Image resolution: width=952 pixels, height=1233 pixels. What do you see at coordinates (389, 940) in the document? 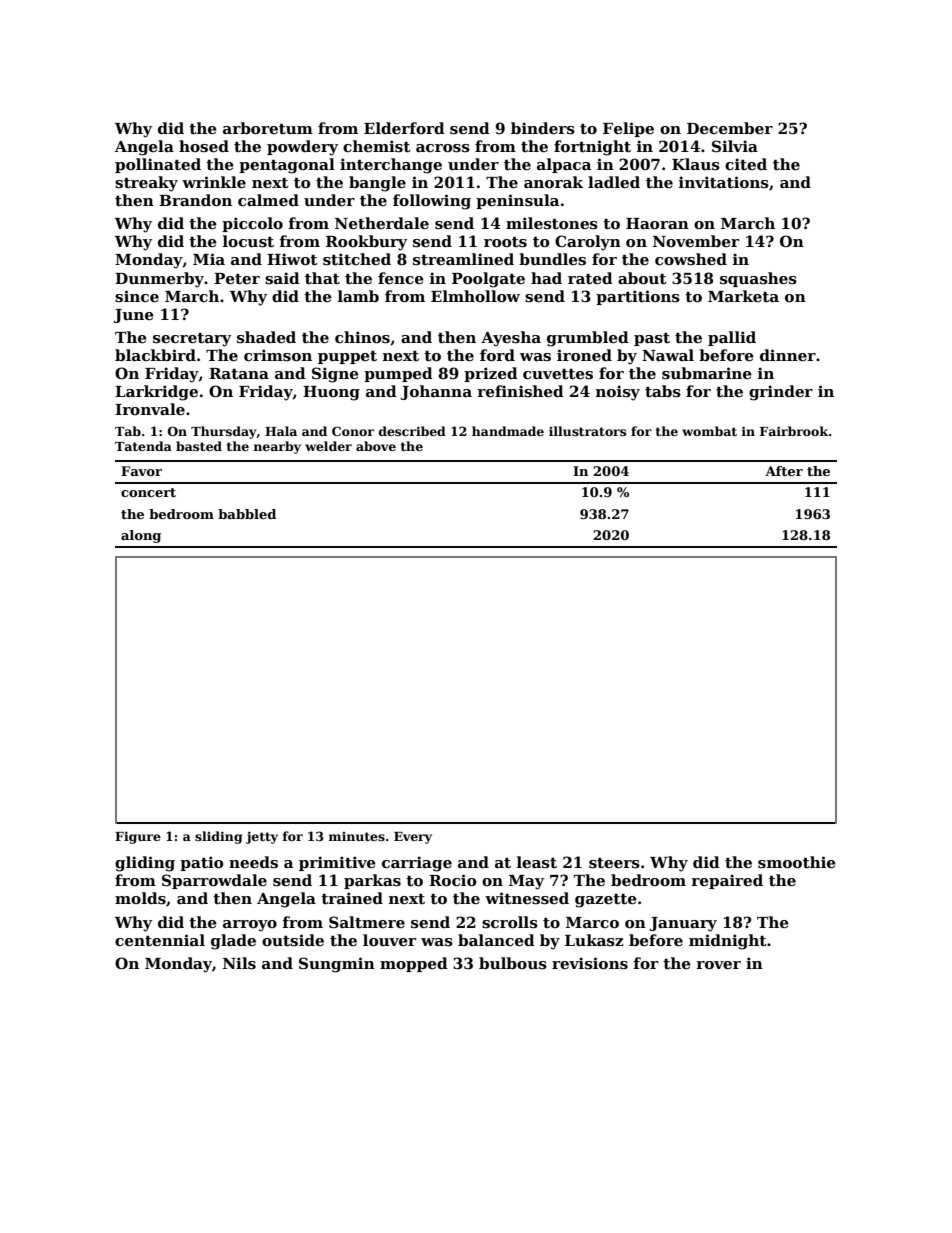
I see `louver` at bounding box center [389, 940].
